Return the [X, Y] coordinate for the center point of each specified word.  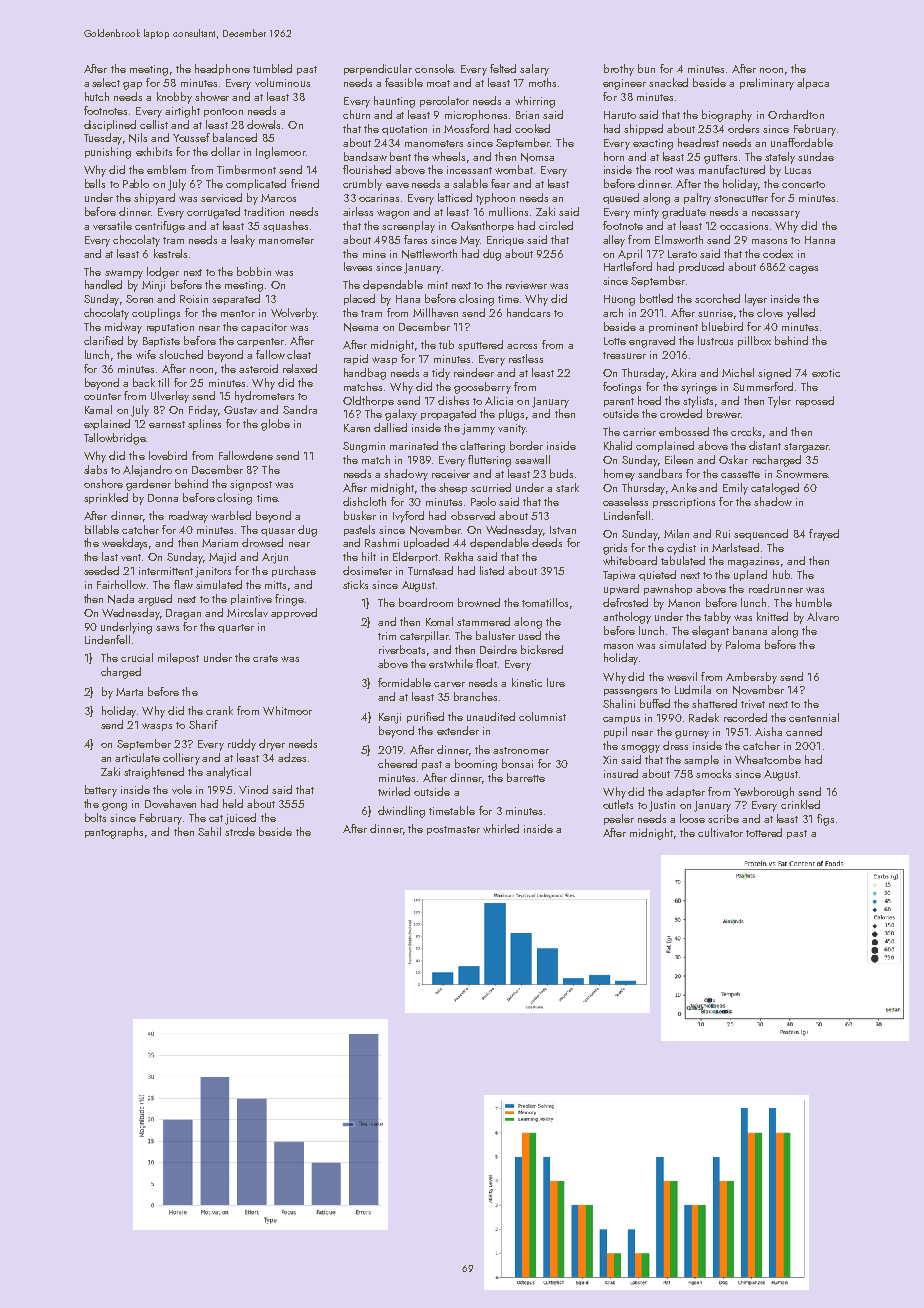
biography [727, 116]
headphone [222, 69]
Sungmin [364, 447]
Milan [676, 533]
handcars [528, 312]
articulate [137, 757]
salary [534, 70]
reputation [170, 328]
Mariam [220, 543]
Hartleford [628, 266]
